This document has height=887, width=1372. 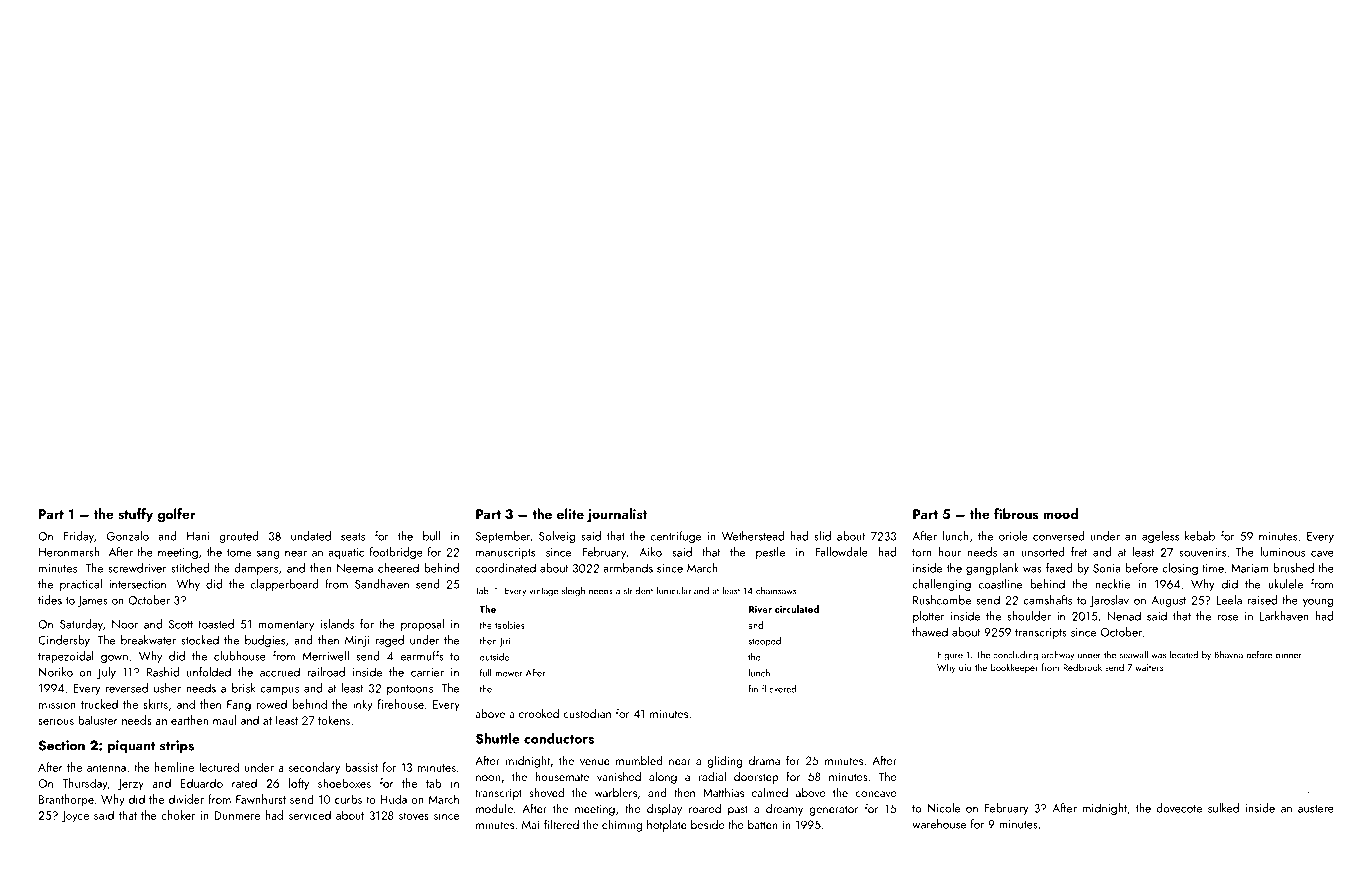 I want to click on kebab, so click(x=1200, y=536).
